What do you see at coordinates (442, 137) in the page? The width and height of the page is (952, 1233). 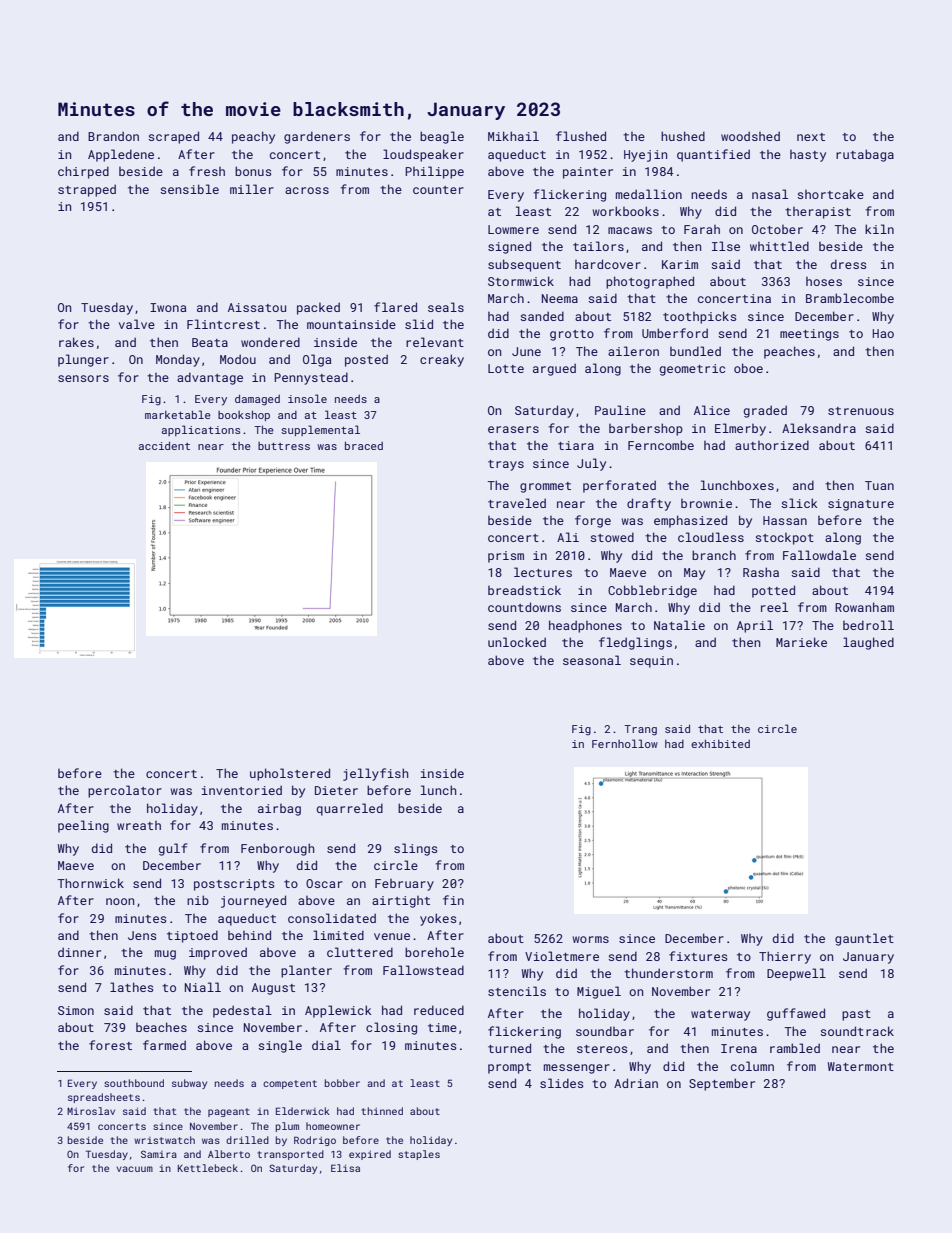 I see `beagle` at bounding box center [442, 137].
